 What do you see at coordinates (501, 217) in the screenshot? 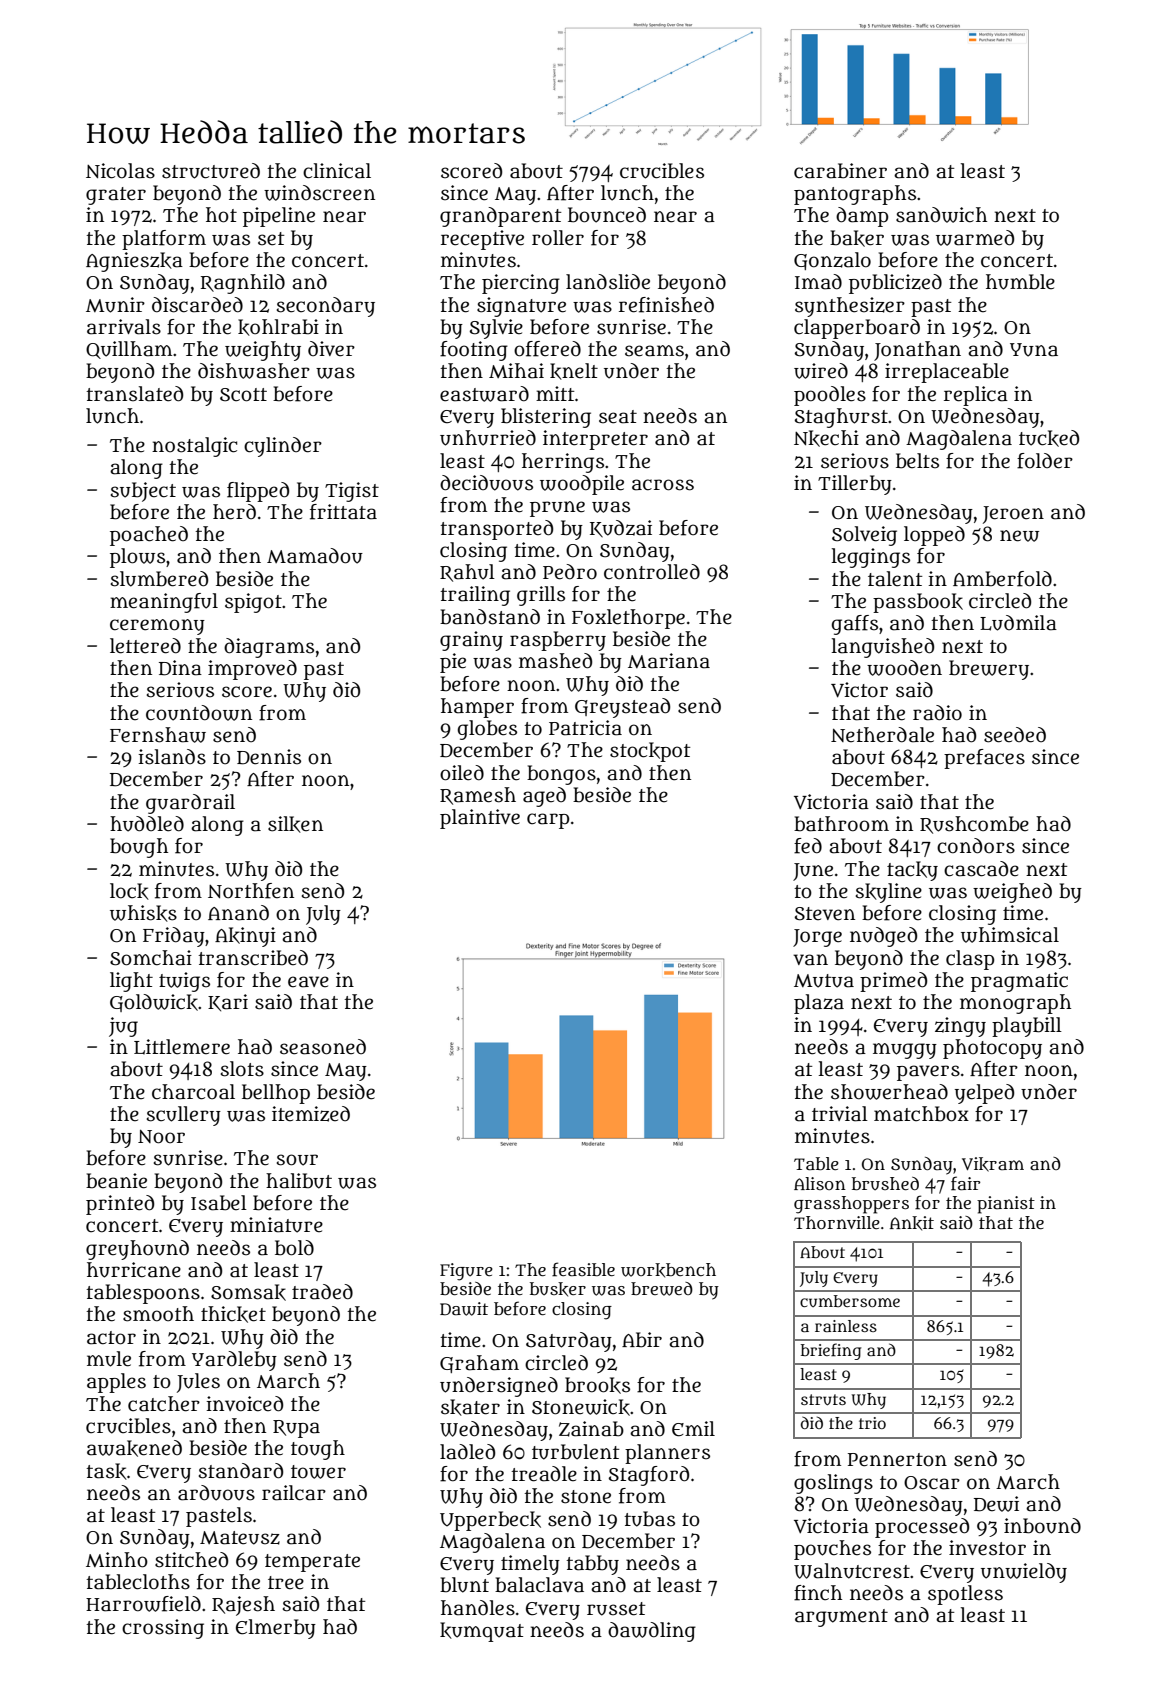
I see `grandparent` at bounding box center [501, 217].
